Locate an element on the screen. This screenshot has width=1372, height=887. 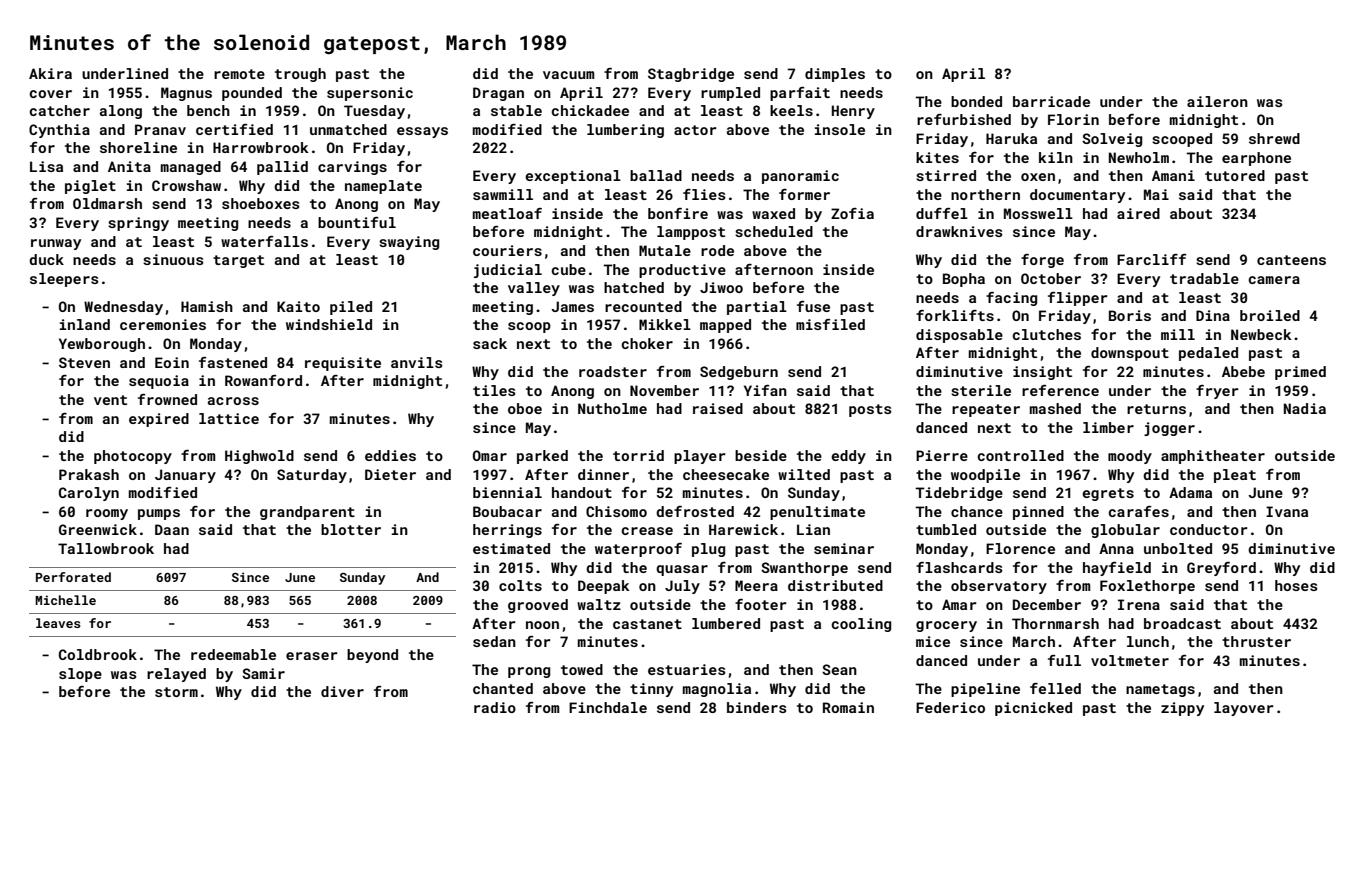
dimples is located at coordinates (835, 75).
